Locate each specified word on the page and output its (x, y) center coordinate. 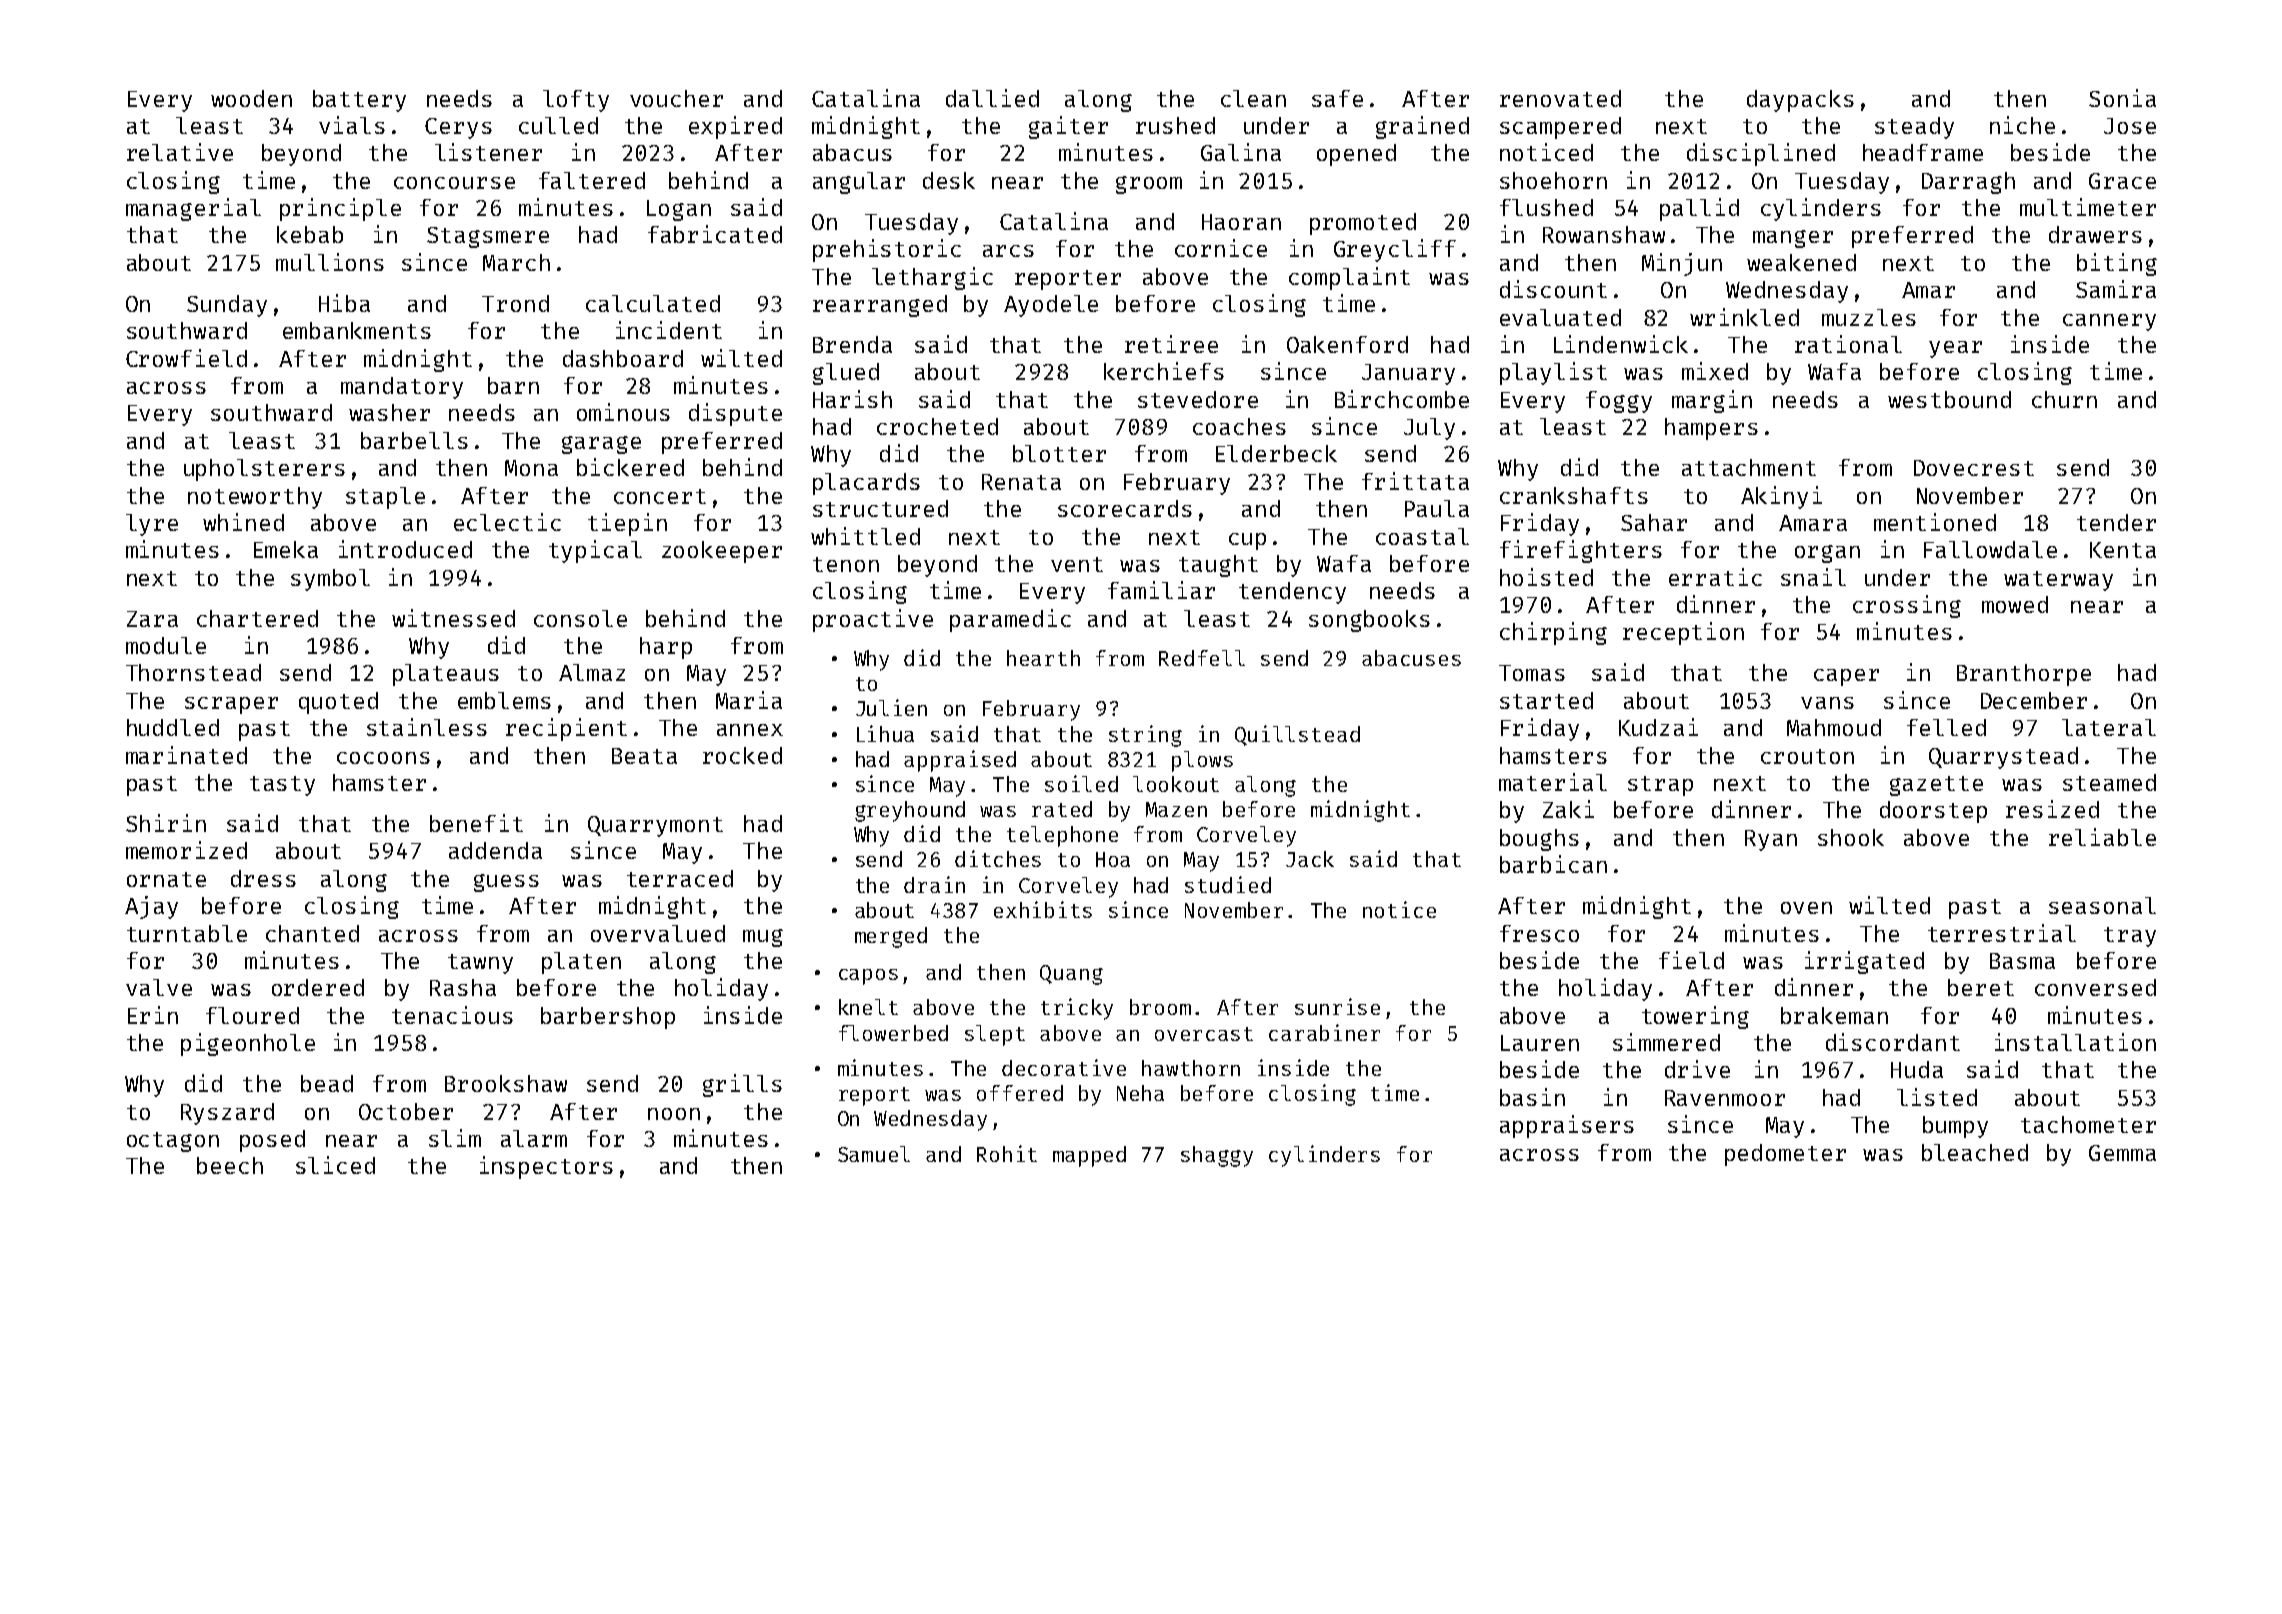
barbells (414, 440)
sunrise (1337, 1006)
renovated (1560, 98)
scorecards (1125, 508)
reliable (2102, 837)
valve (159, 987)
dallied (992, 98)
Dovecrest (1974, 468)
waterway (2058, 581)
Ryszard (227, 1114)
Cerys (458, 128)
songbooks (1369, 621)
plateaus (446, 675)
